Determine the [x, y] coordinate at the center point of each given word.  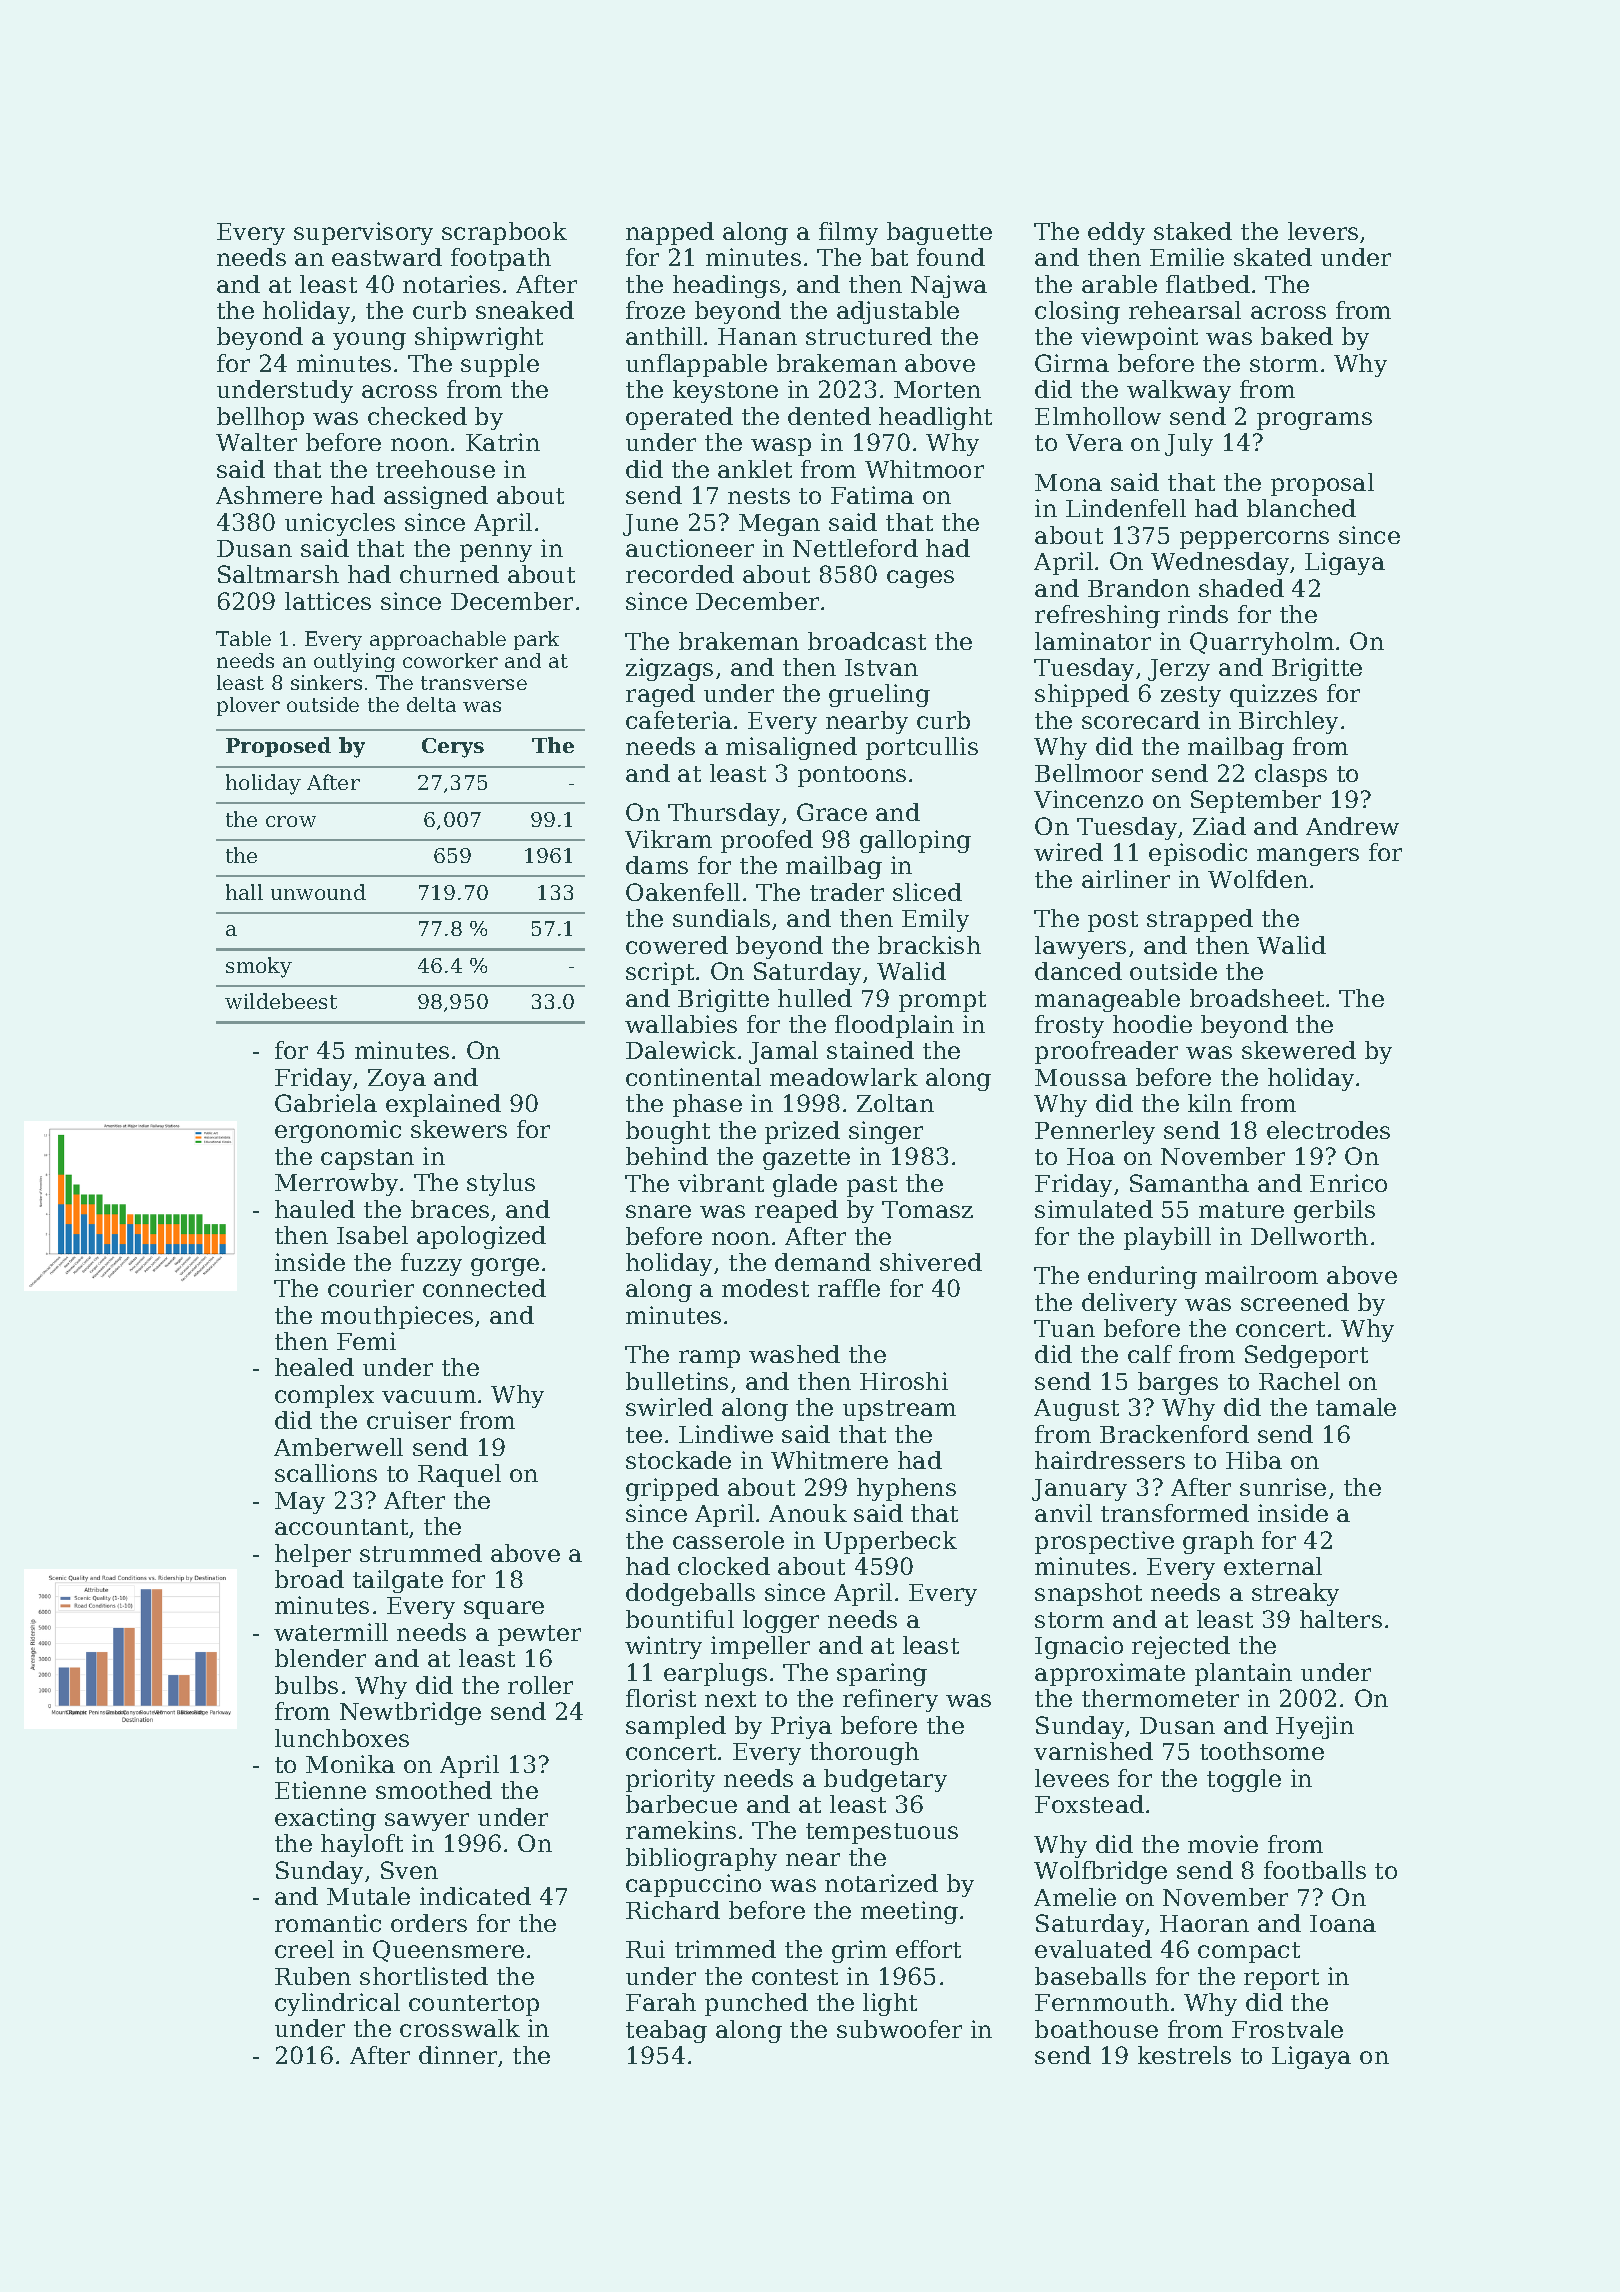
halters [1341, 1619]
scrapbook [504, 233]
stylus [501, 1184]
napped [670, 233]
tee [644, 1435]
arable [1119, 284]
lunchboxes [342, 1738]
